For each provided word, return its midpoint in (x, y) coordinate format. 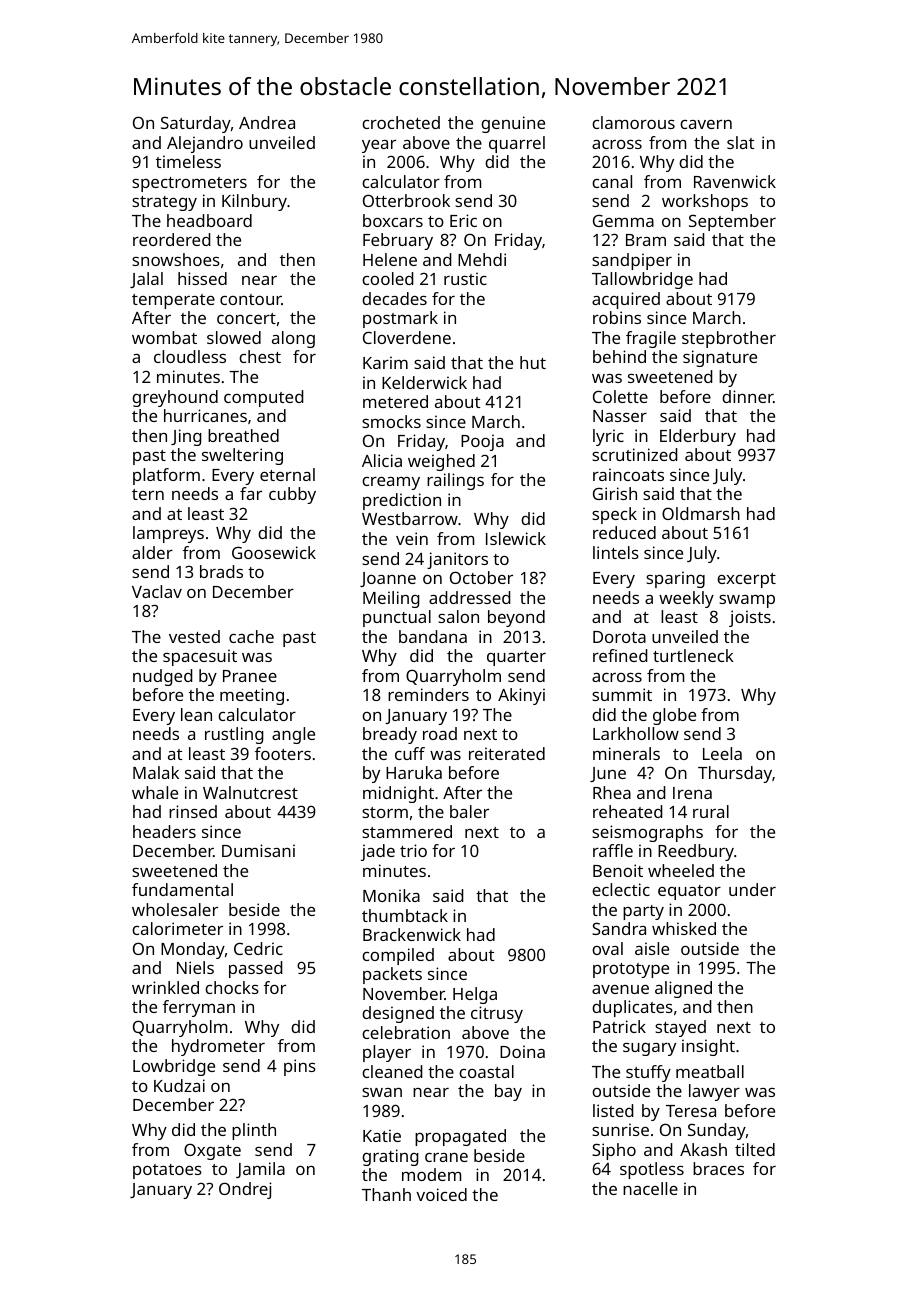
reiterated (507, 753)
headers (164, 831)
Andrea (267, 122)
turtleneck (693, 655)
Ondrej (245, 1190)
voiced (441, 1194)
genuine (513, 124)
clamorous (633, 122)
